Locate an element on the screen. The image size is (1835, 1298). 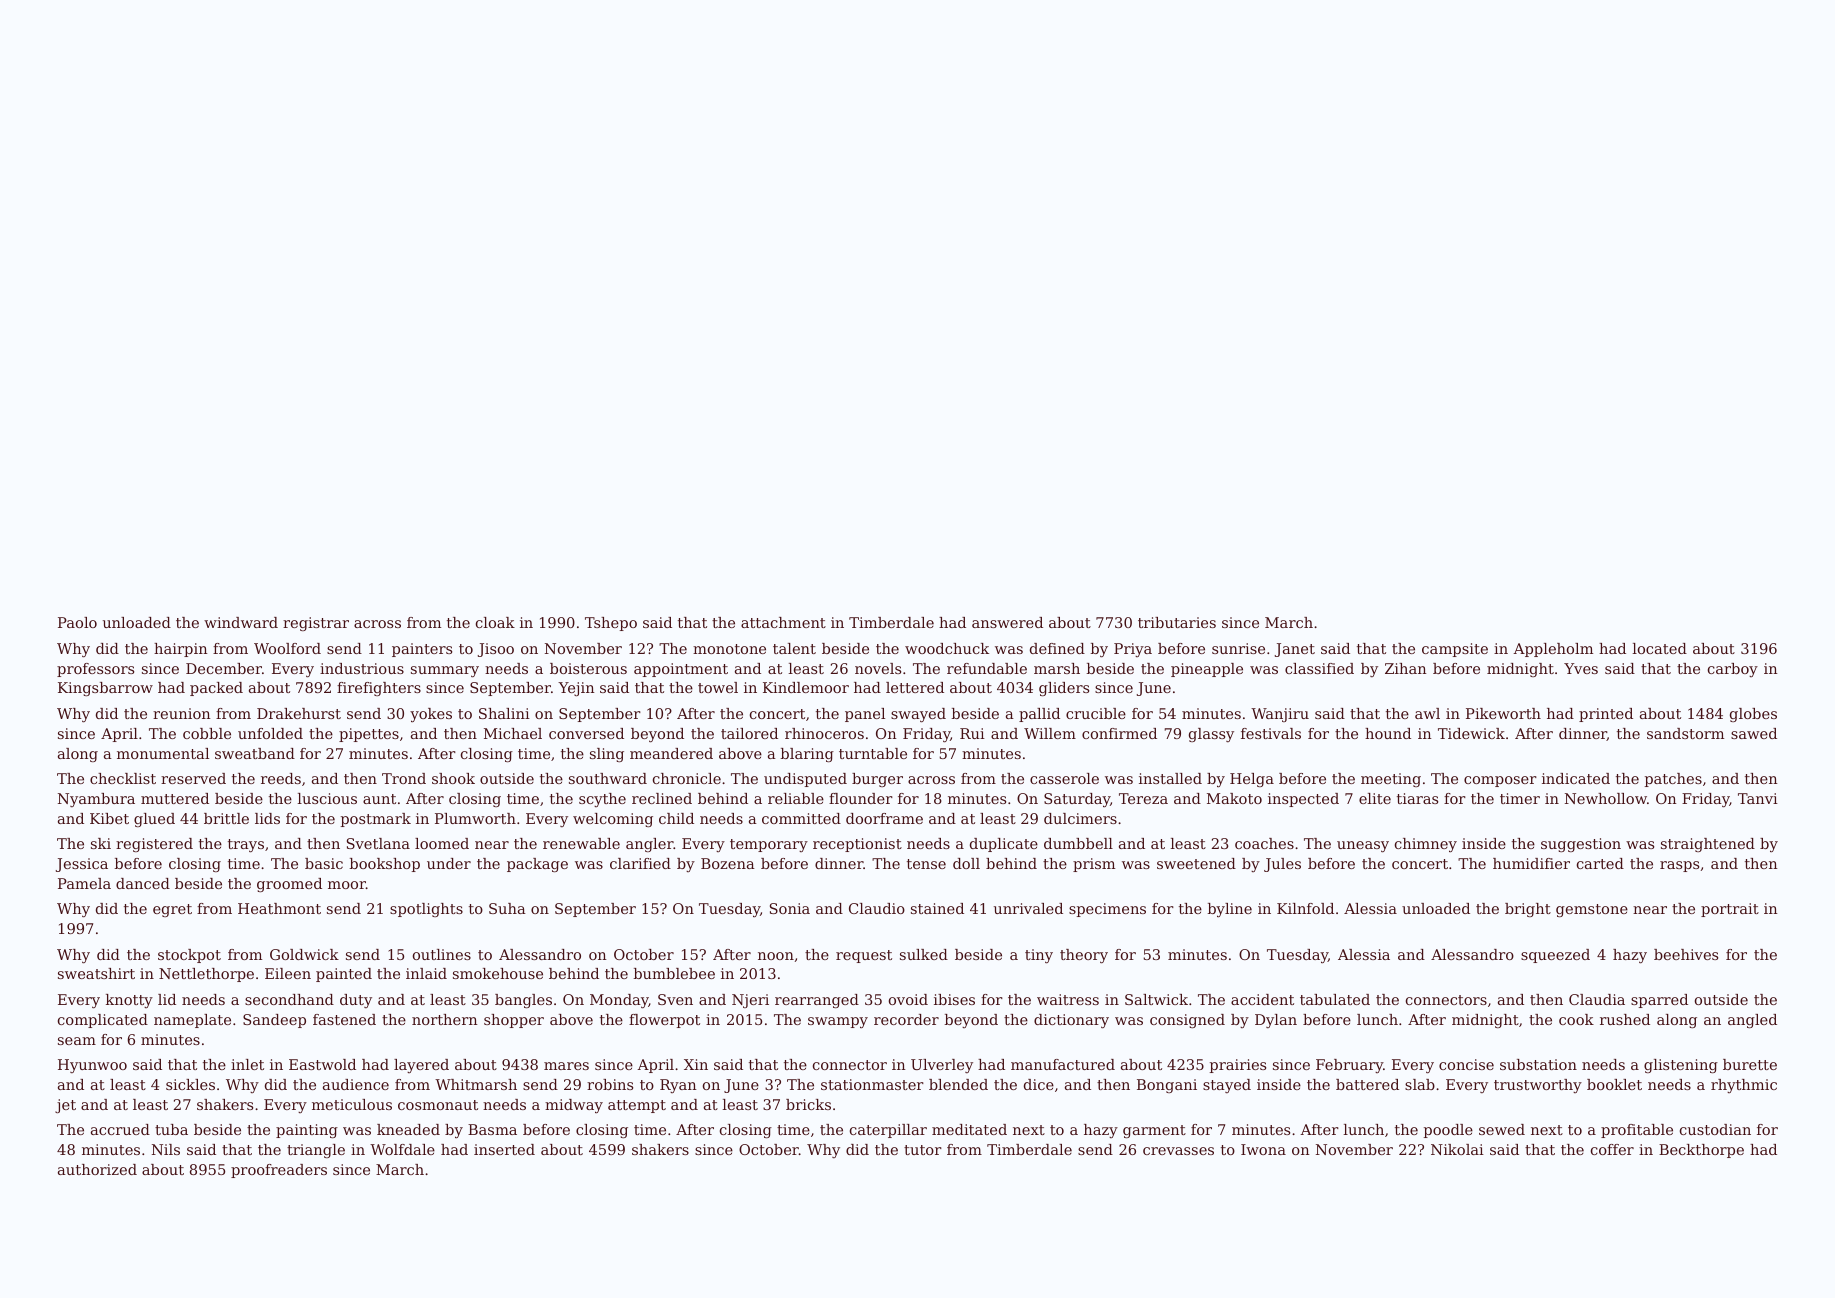
spotlights is located at coordinates (426, 910).
